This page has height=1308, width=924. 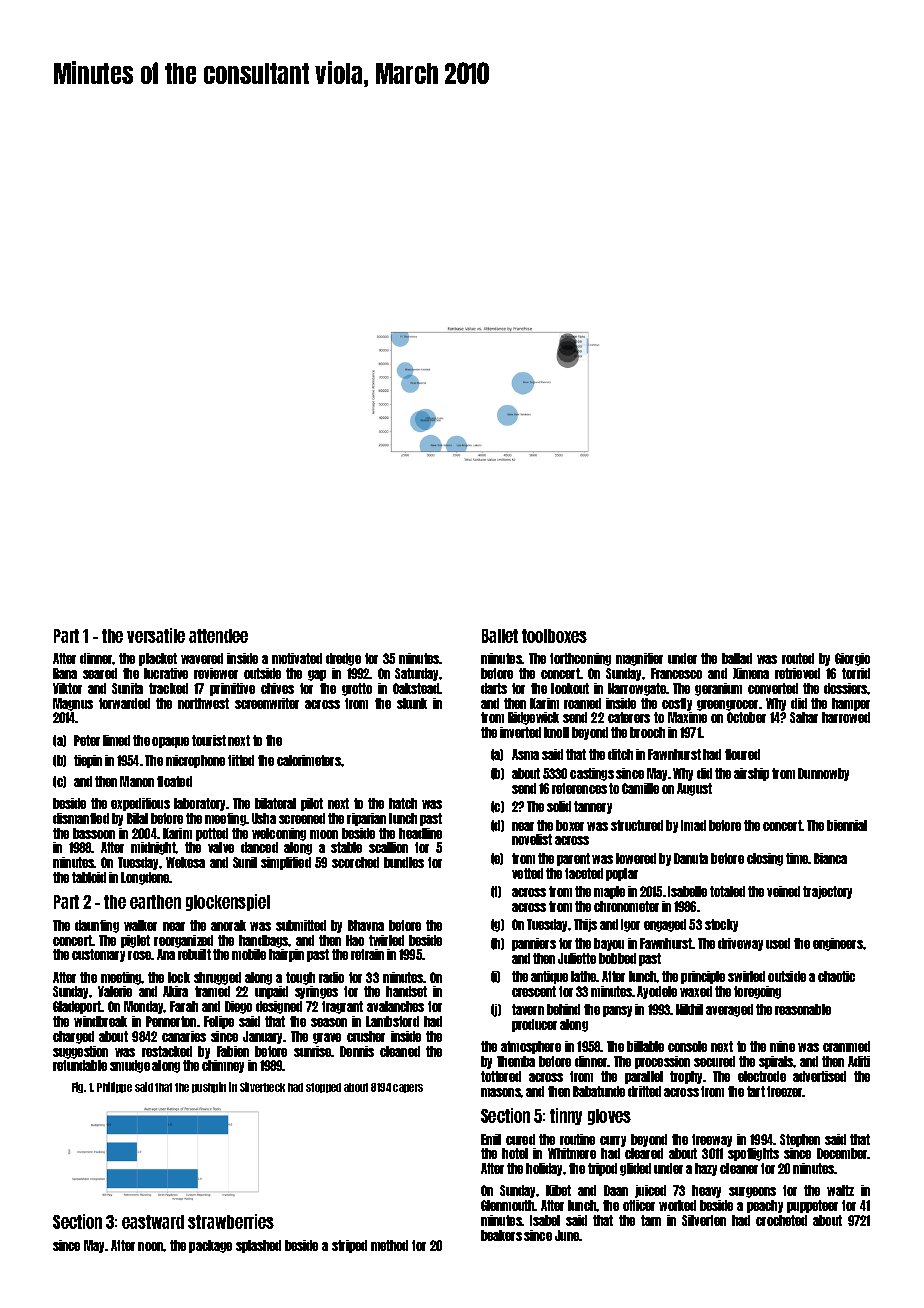 What do you see at coordinates (389, 1245) in the page?
I see `method` at bounding box center [389, 1245].
